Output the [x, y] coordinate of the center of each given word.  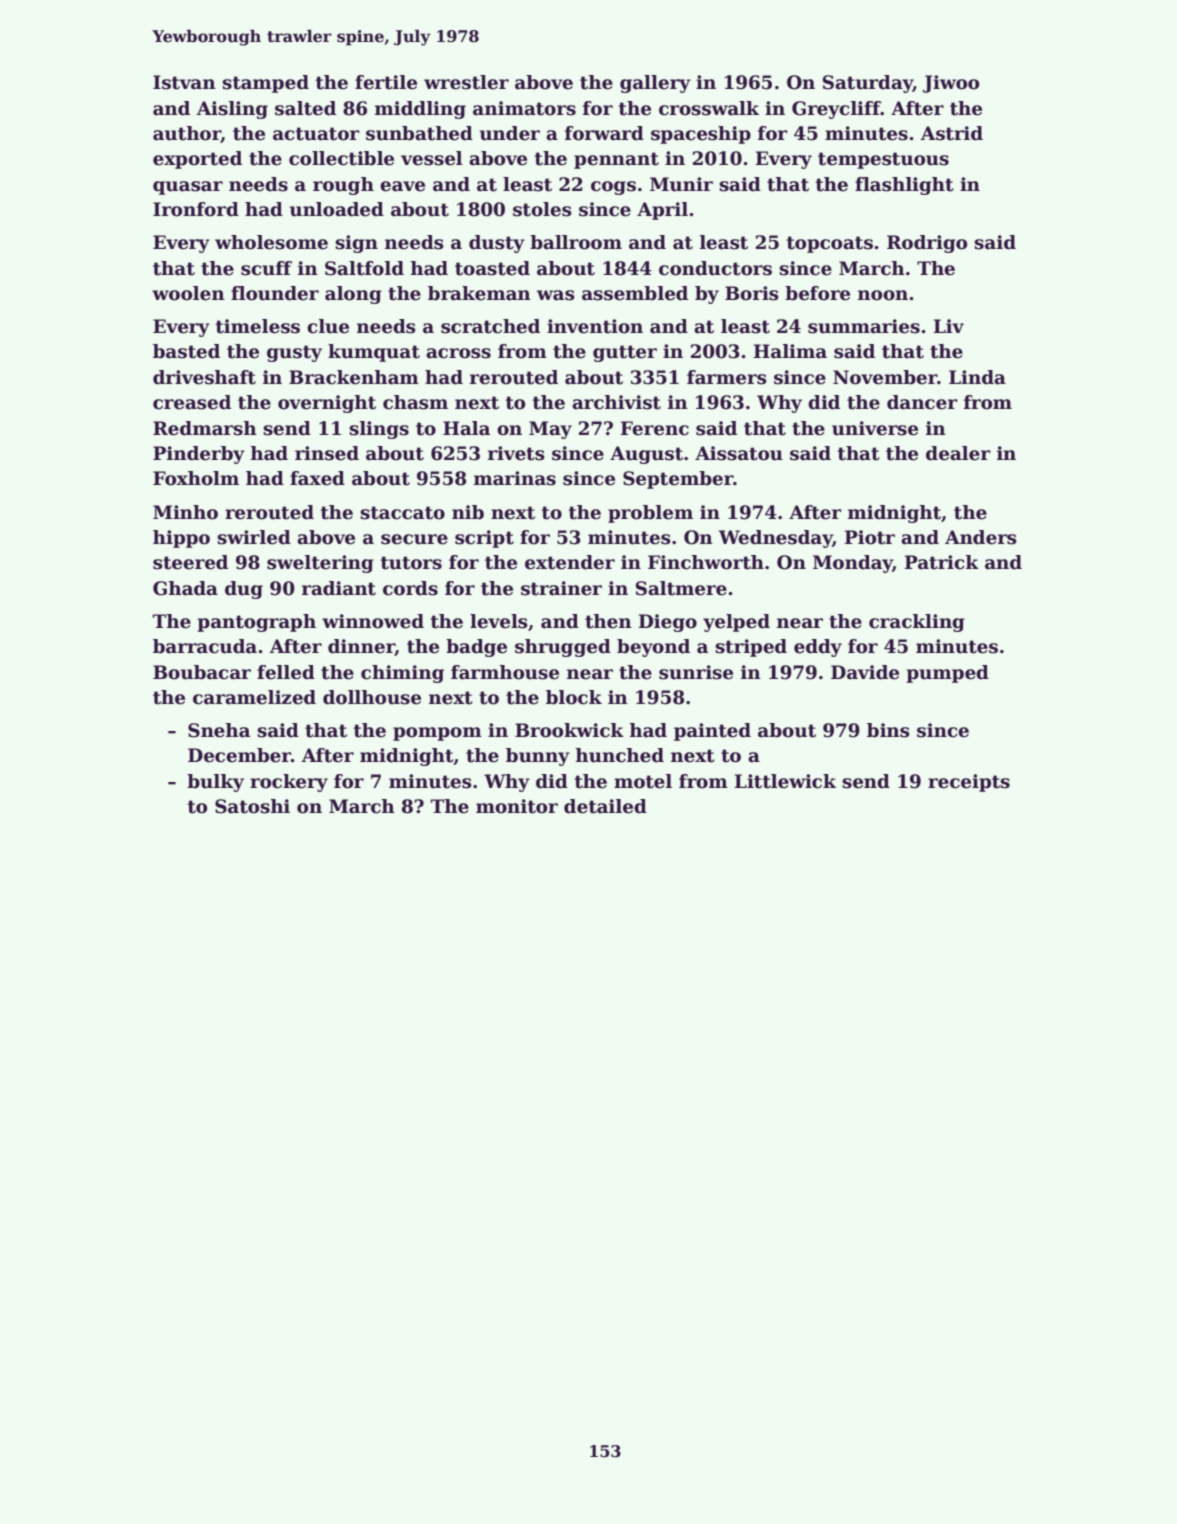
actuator [316, 134]
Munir [681, 184]
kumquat [374, 353]
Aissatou [739, 453]
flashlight [904, 186]
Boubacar [202, 672]
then [608, 621]
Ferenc [655, 428]
